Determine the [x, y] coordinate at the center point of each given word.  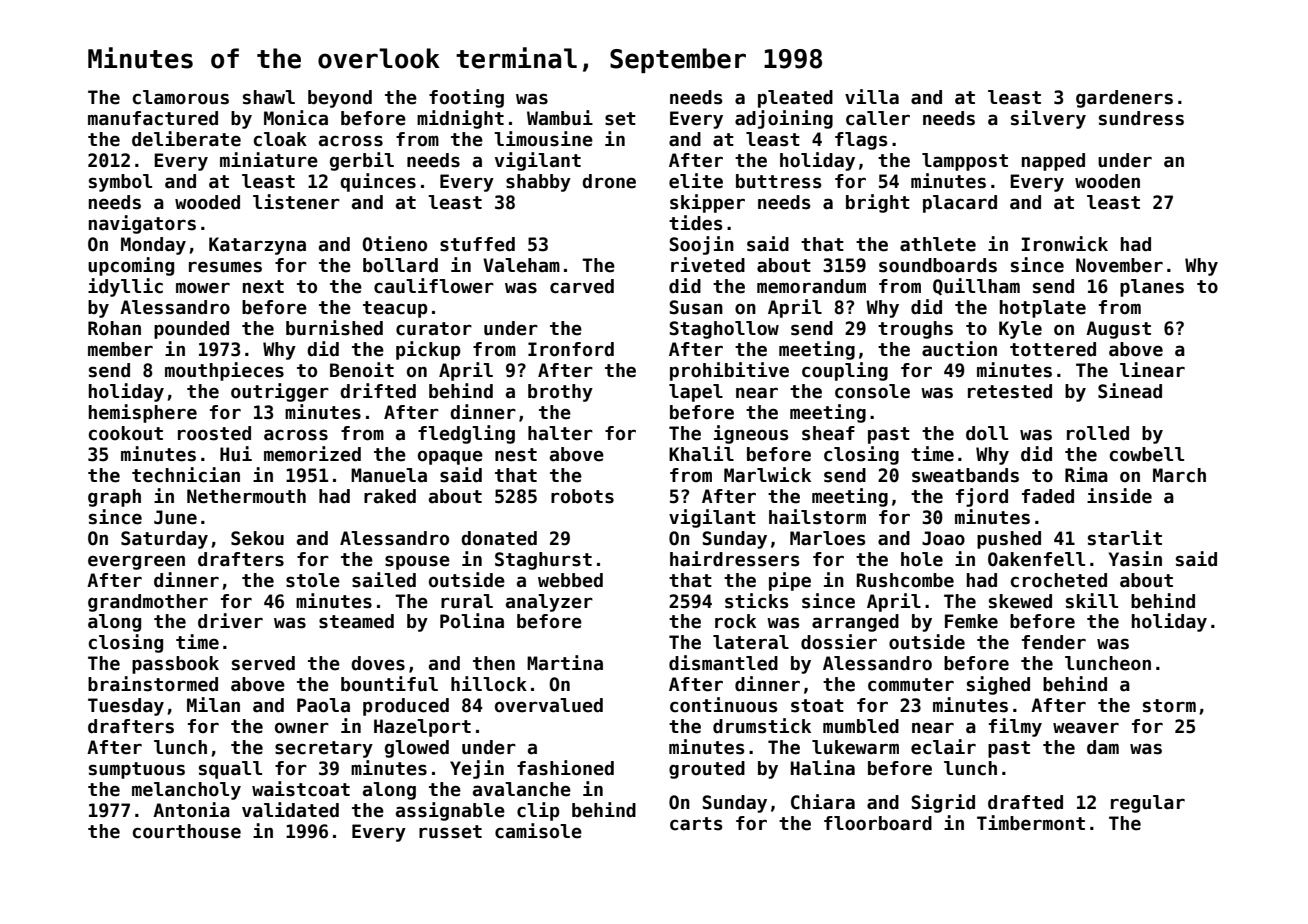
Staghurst [543, 561]
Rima [1086, 475]
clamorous [181, 97]
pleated [795, 99]
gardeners [1124, 99]
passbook [175, 665]
